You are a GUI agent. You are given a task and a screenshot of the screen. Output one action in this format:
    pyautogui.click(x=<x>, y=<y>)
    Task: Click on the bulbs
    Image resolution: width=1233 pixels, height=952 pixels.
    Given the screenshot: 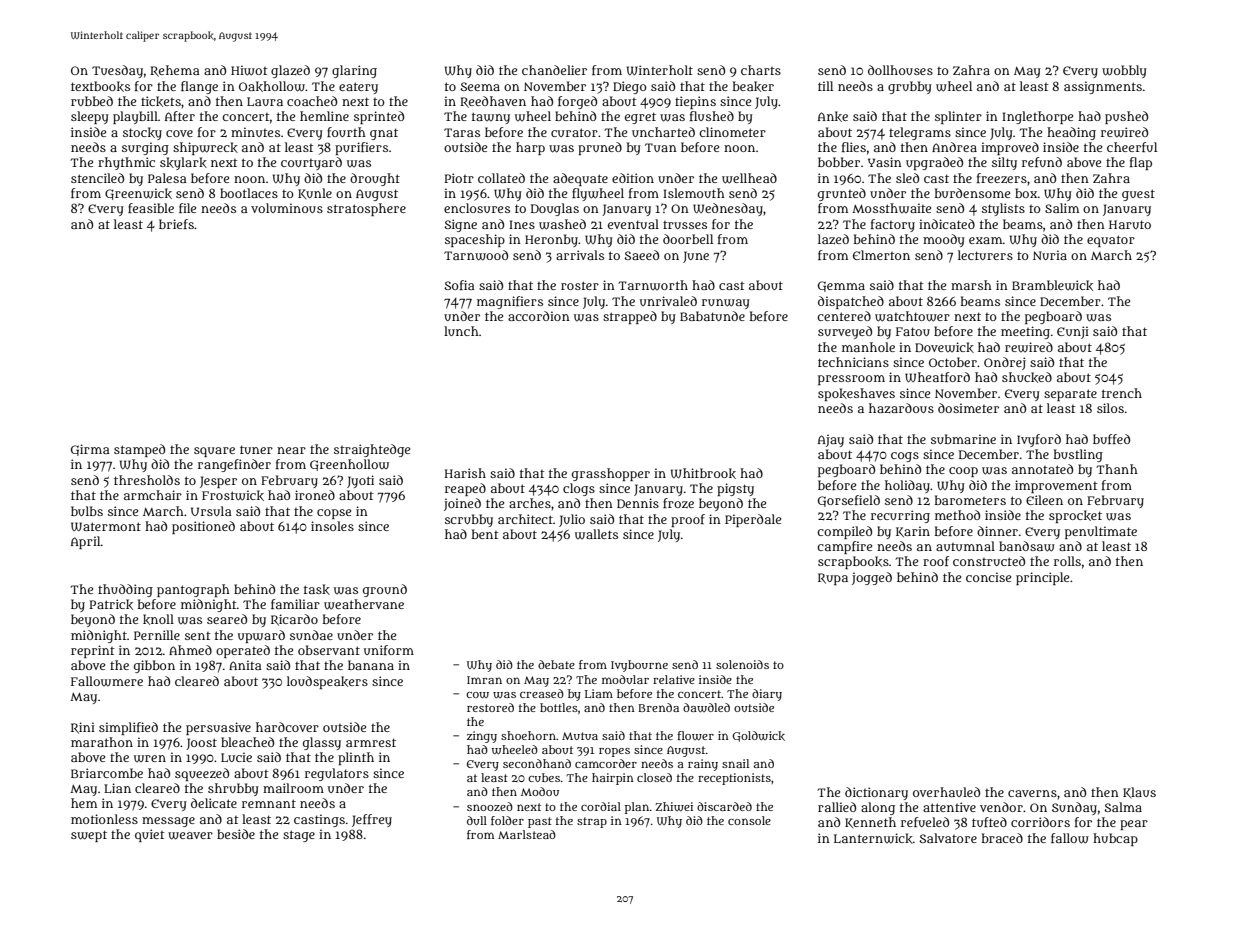 What is the action you would take?
    pyautogui.click(x=87, y=511)
